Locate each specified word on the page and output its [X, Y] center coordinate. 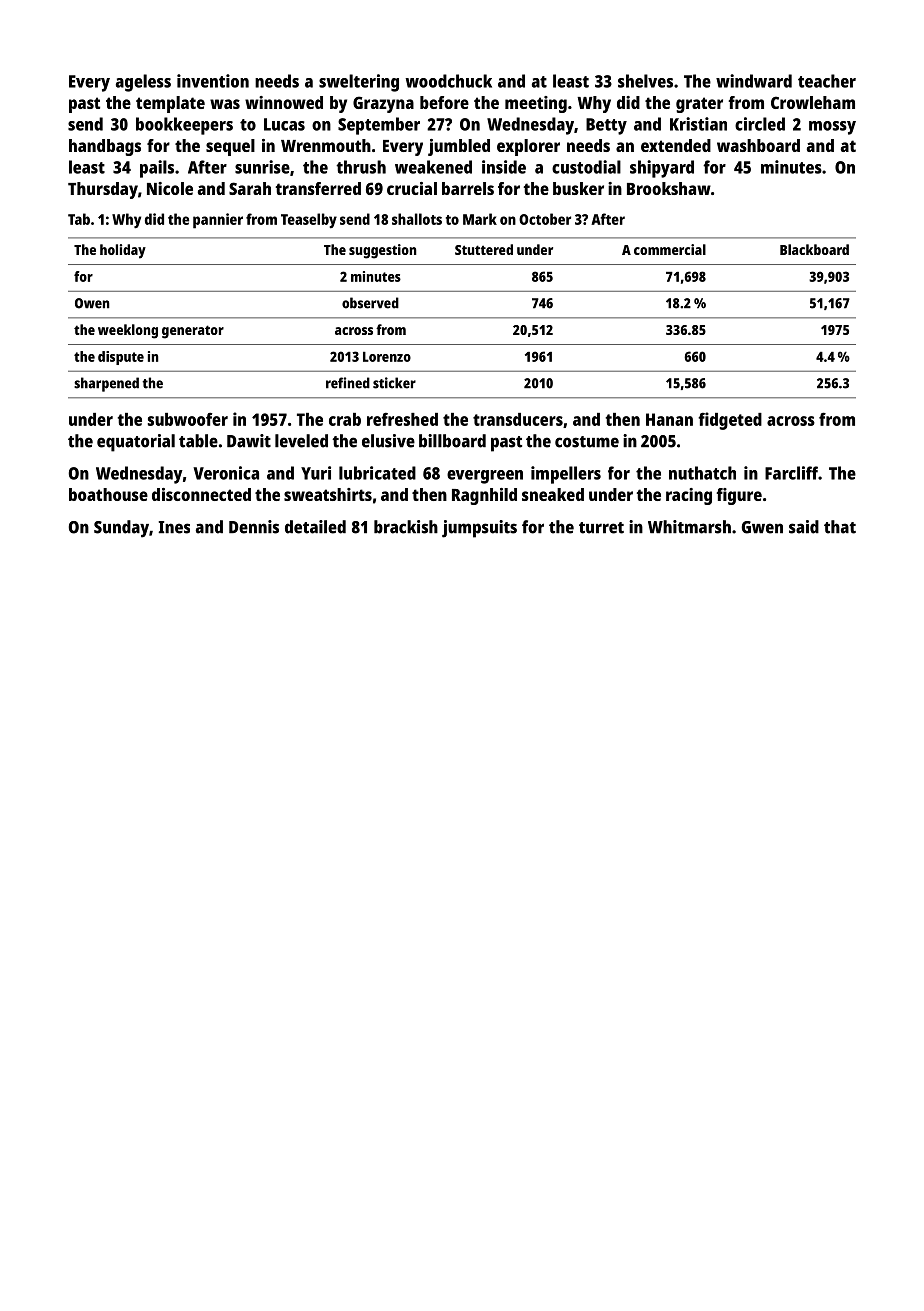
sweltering [359, 83]
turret [601, 528]
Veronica [226, 473]
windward [754, 81]
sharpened [106, 384]
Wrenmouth [326, 145]
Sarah [250, 188]
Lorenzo [387, 357]
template [170, 104]
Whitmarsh [689, 527]
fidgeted [730, 421]
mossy [832, 128]
